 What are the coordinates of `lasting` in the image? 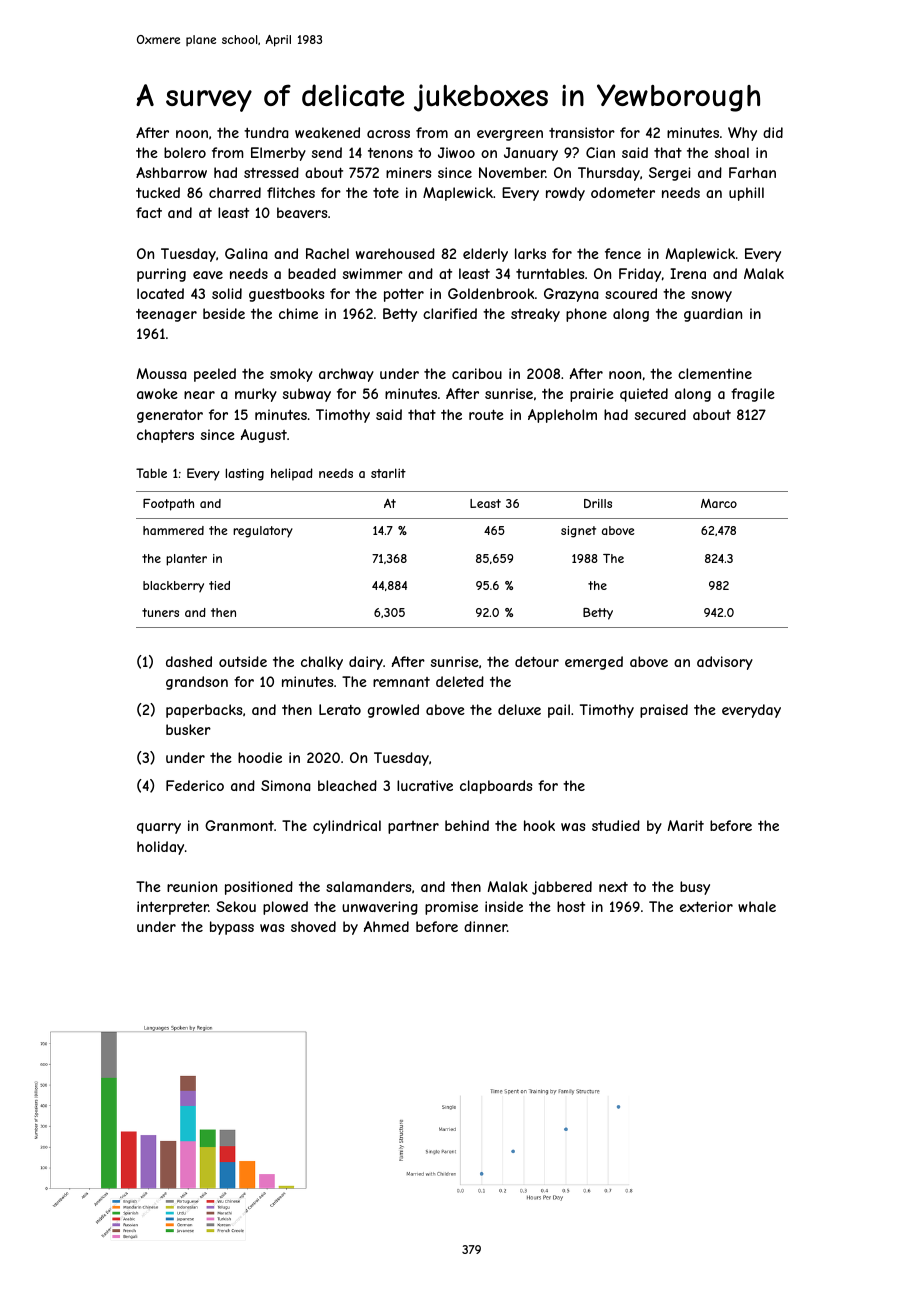 It's located at (244, 474).
